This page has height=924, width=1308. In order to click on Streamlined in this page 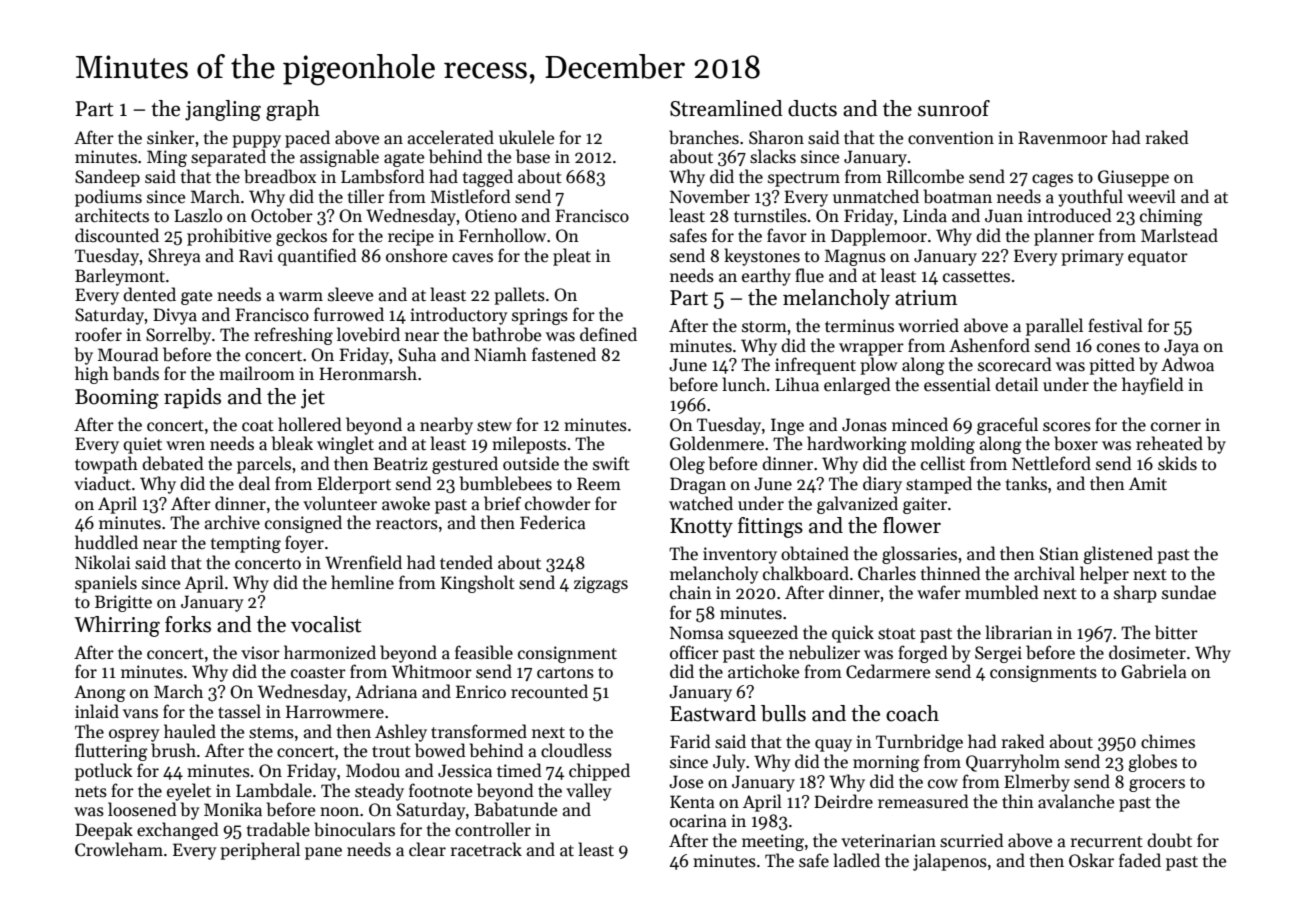, I will do `click(726, 108)`.
